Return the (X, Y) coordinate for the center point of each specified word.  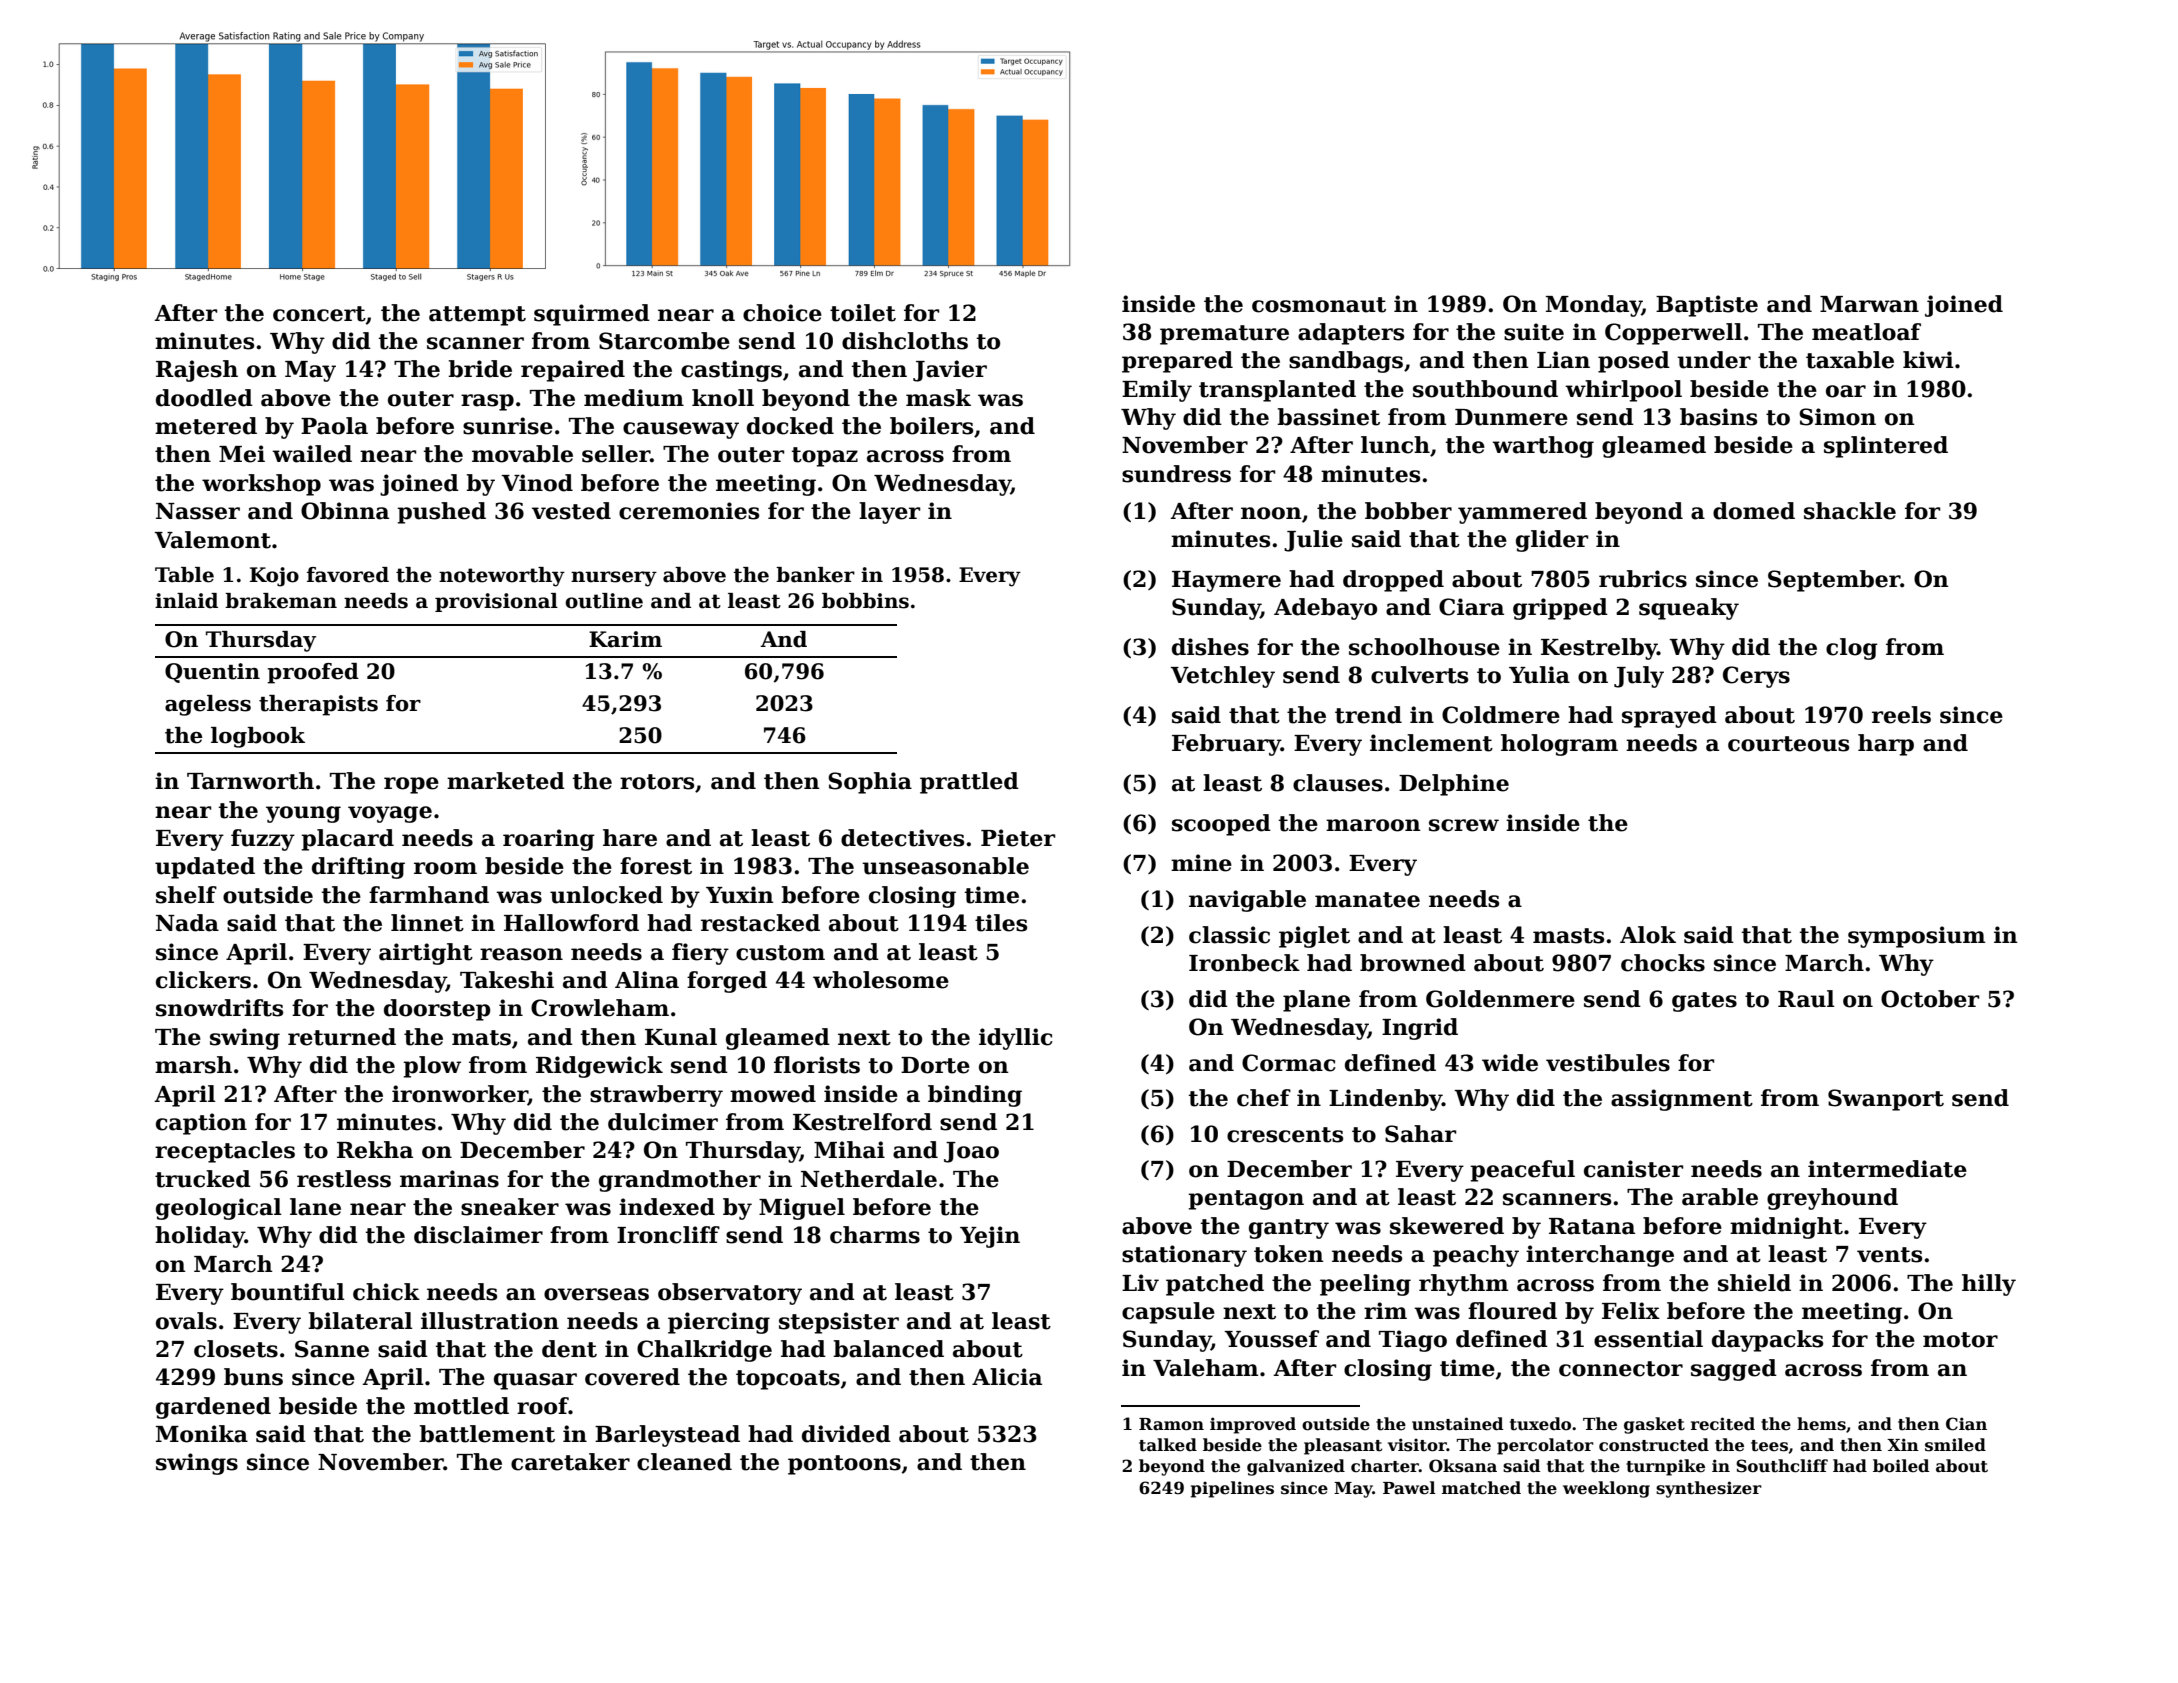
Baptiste (1707, 306)
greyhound (1832, 1199)
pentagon (1246, 1200)
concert (319, 314)
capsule (1168, 1313)
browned (1413, 963)
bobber (1408, 511)
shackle (1850, 511)
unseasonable (945, 866)
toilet (863, 313)
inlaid (186, 601)
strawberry (656, 1096)
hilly (1989, 1285)
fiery (700, 954)
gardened (213, 1408)
